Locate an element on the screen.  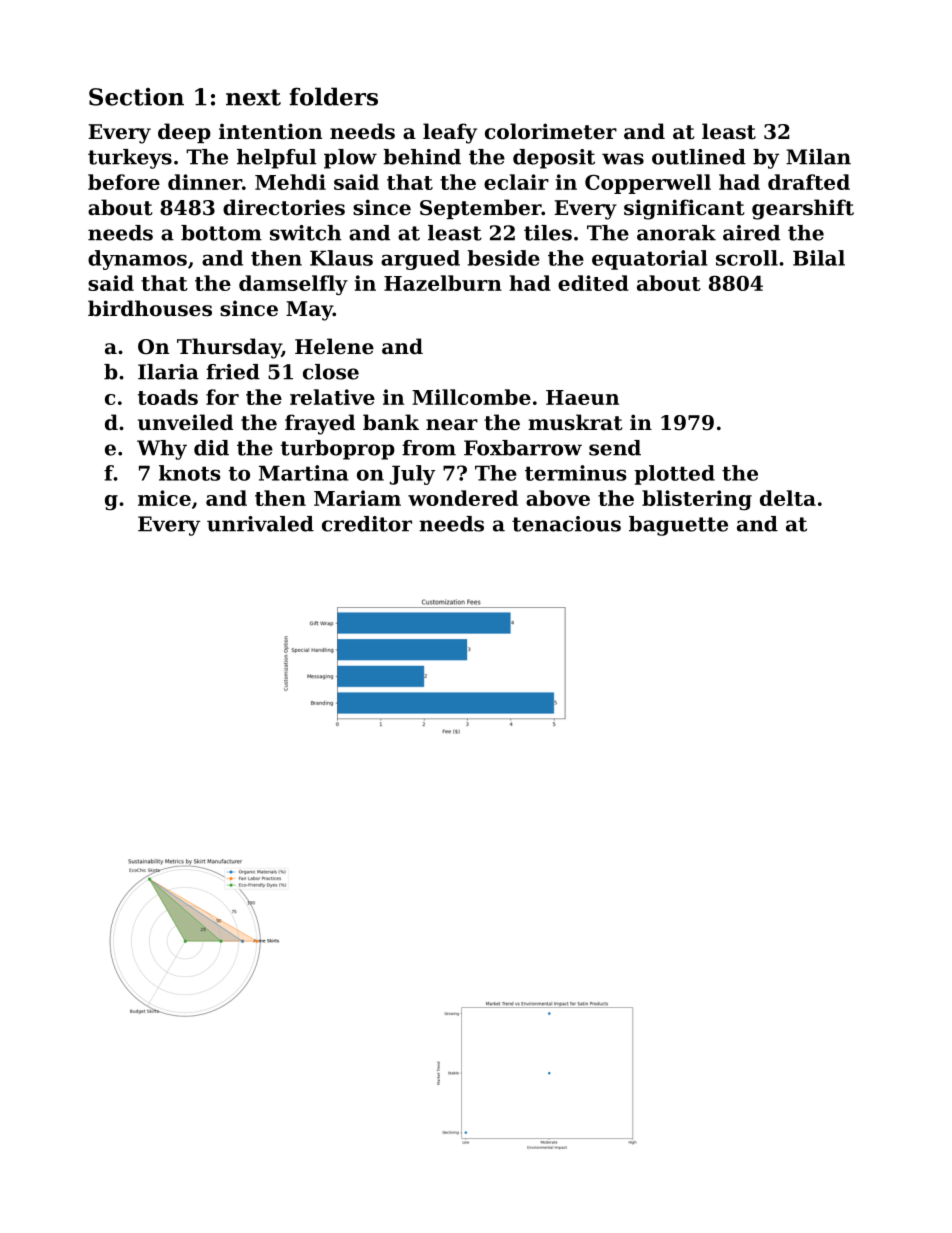
gearshift is located at coordinates (803, 209).
